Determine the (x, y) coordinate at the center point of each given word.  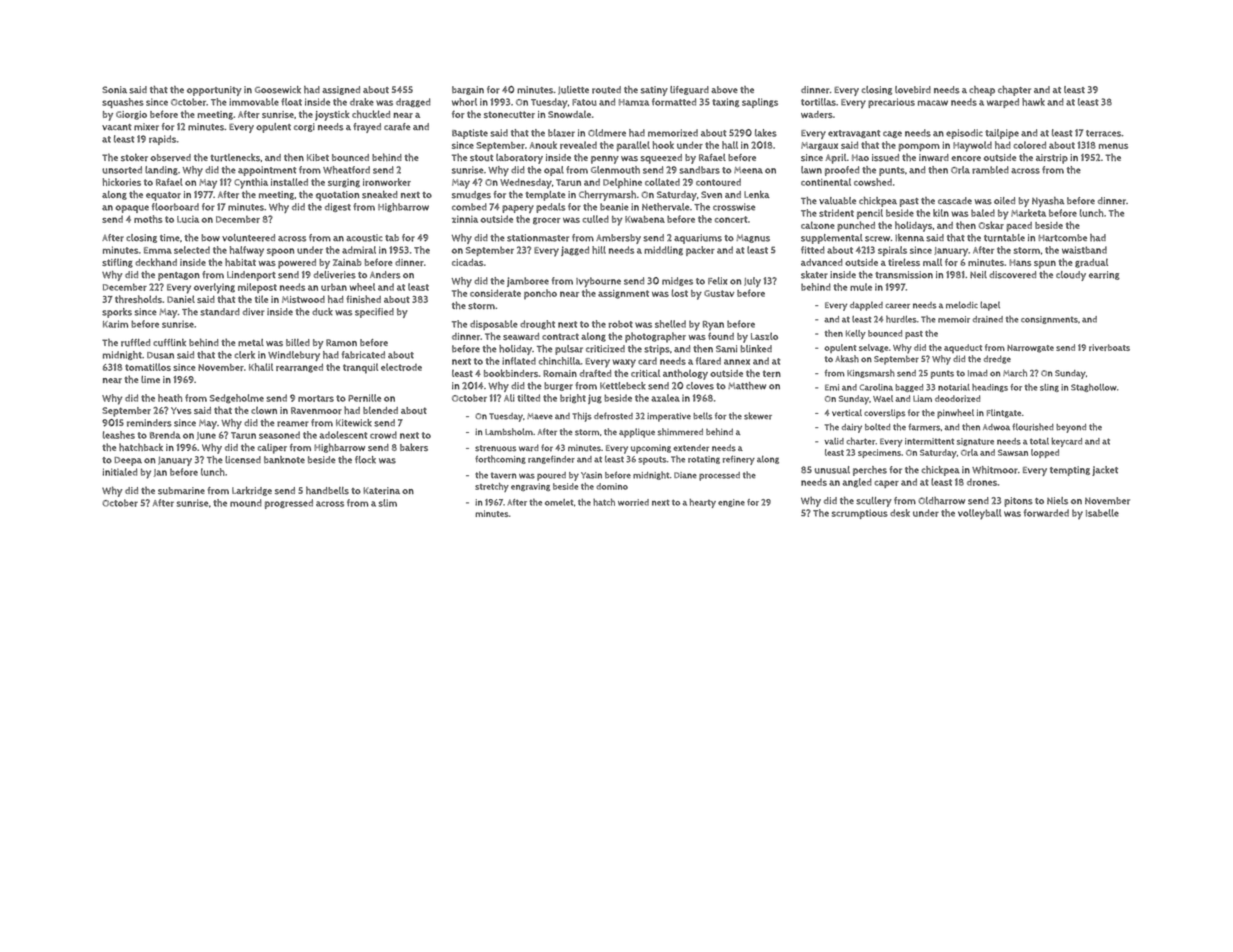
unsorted (122, 170)
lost (679, 293)
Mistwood (303, 299)
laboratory (519, 159)
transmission (904, 275)
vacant (117, 127)
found (721, 336)
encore (966, 158)
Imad (977, 373)
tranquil (360, 368)
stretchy (492, 487)
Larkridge (252, 491)
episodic (964, 134)
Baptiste (470, 134)
